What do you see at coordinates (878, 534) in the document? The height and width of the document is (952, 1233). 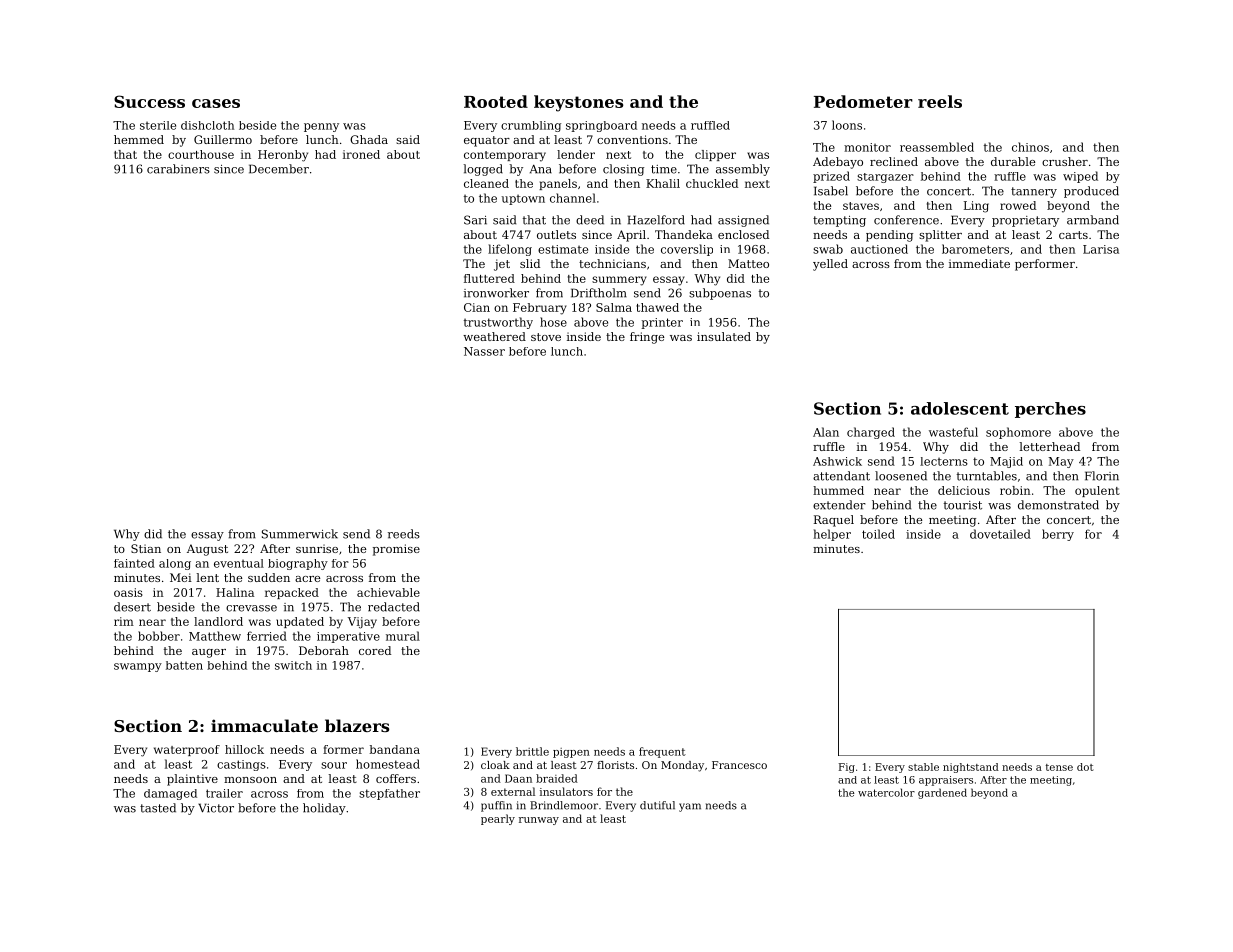 I see `toiled` at bounding box center [878, 534].
